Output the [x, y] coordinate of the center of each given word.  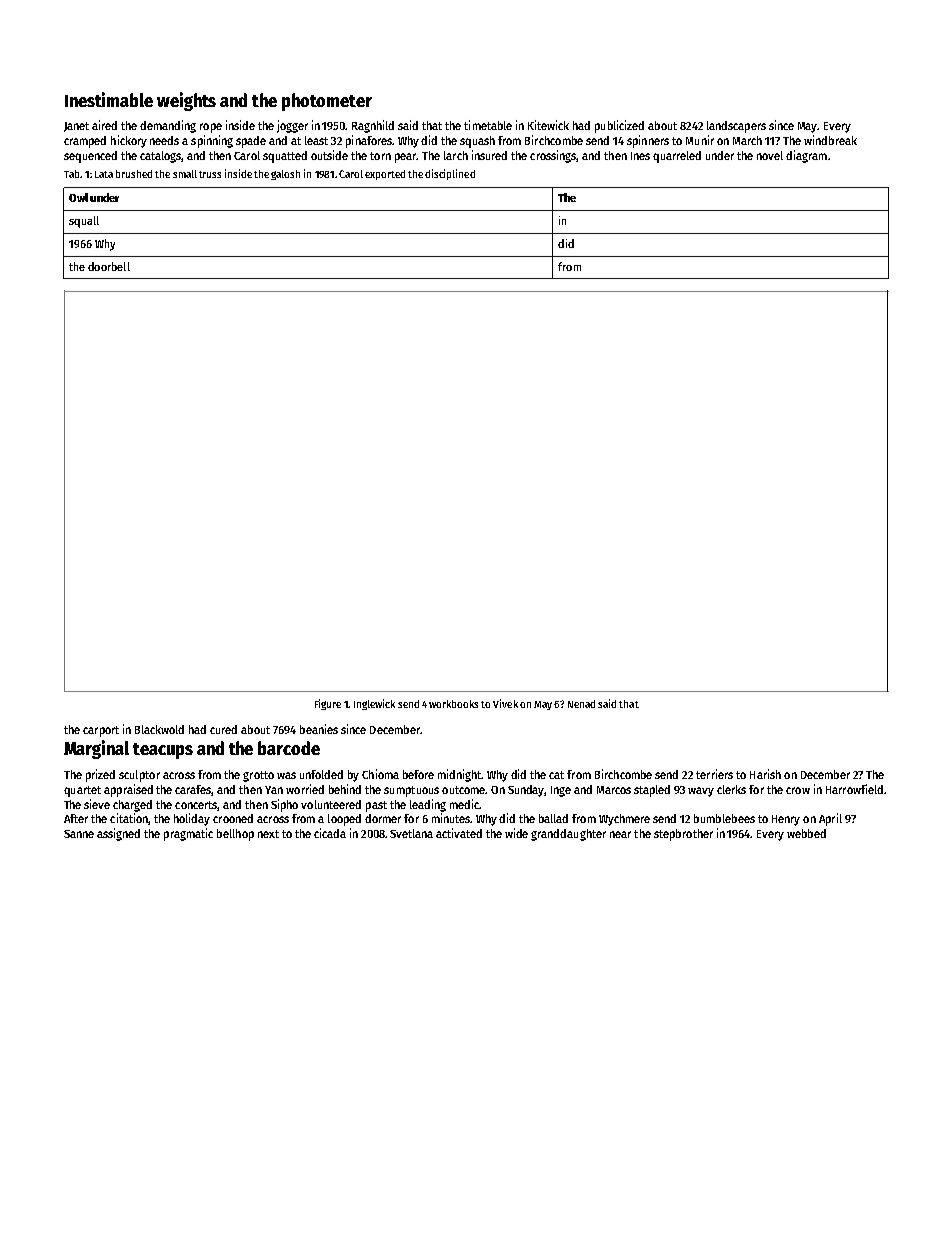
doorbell [109, 266]
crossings [553, 156]
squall [84, 222]
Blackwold [159, 729]
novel [770, 155]
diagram [806, 156]
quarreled [677, 157]
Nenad [581, 704]
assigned [118, 834]
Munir [700, 140]
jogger [292, 126]
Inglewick [374, 704]
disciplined [450, 174]
